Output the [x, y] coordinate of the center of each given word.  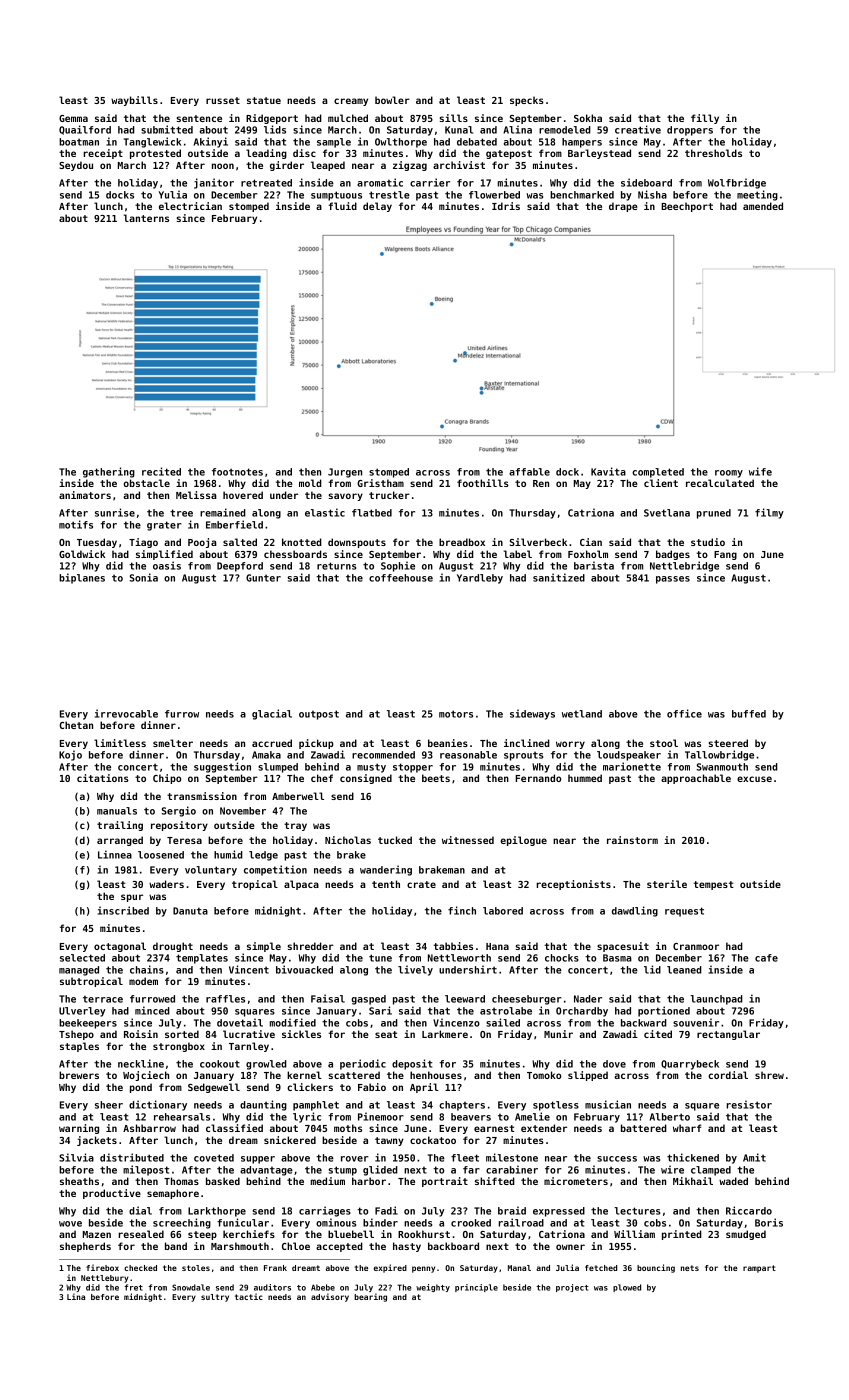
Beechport [687, 207]
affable [529, 472]
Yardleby [480, 579]
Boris [769, 1222]
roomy [729, 474]
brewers [79, 1075]
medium [328, 1181]
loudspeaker [629, 756]
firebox [102, 1267]
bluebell [351, 1234]
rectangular [728, 1035]
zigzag [410, 166]
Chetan [76, 725]
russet [223, 100]
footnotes [237, 472]
